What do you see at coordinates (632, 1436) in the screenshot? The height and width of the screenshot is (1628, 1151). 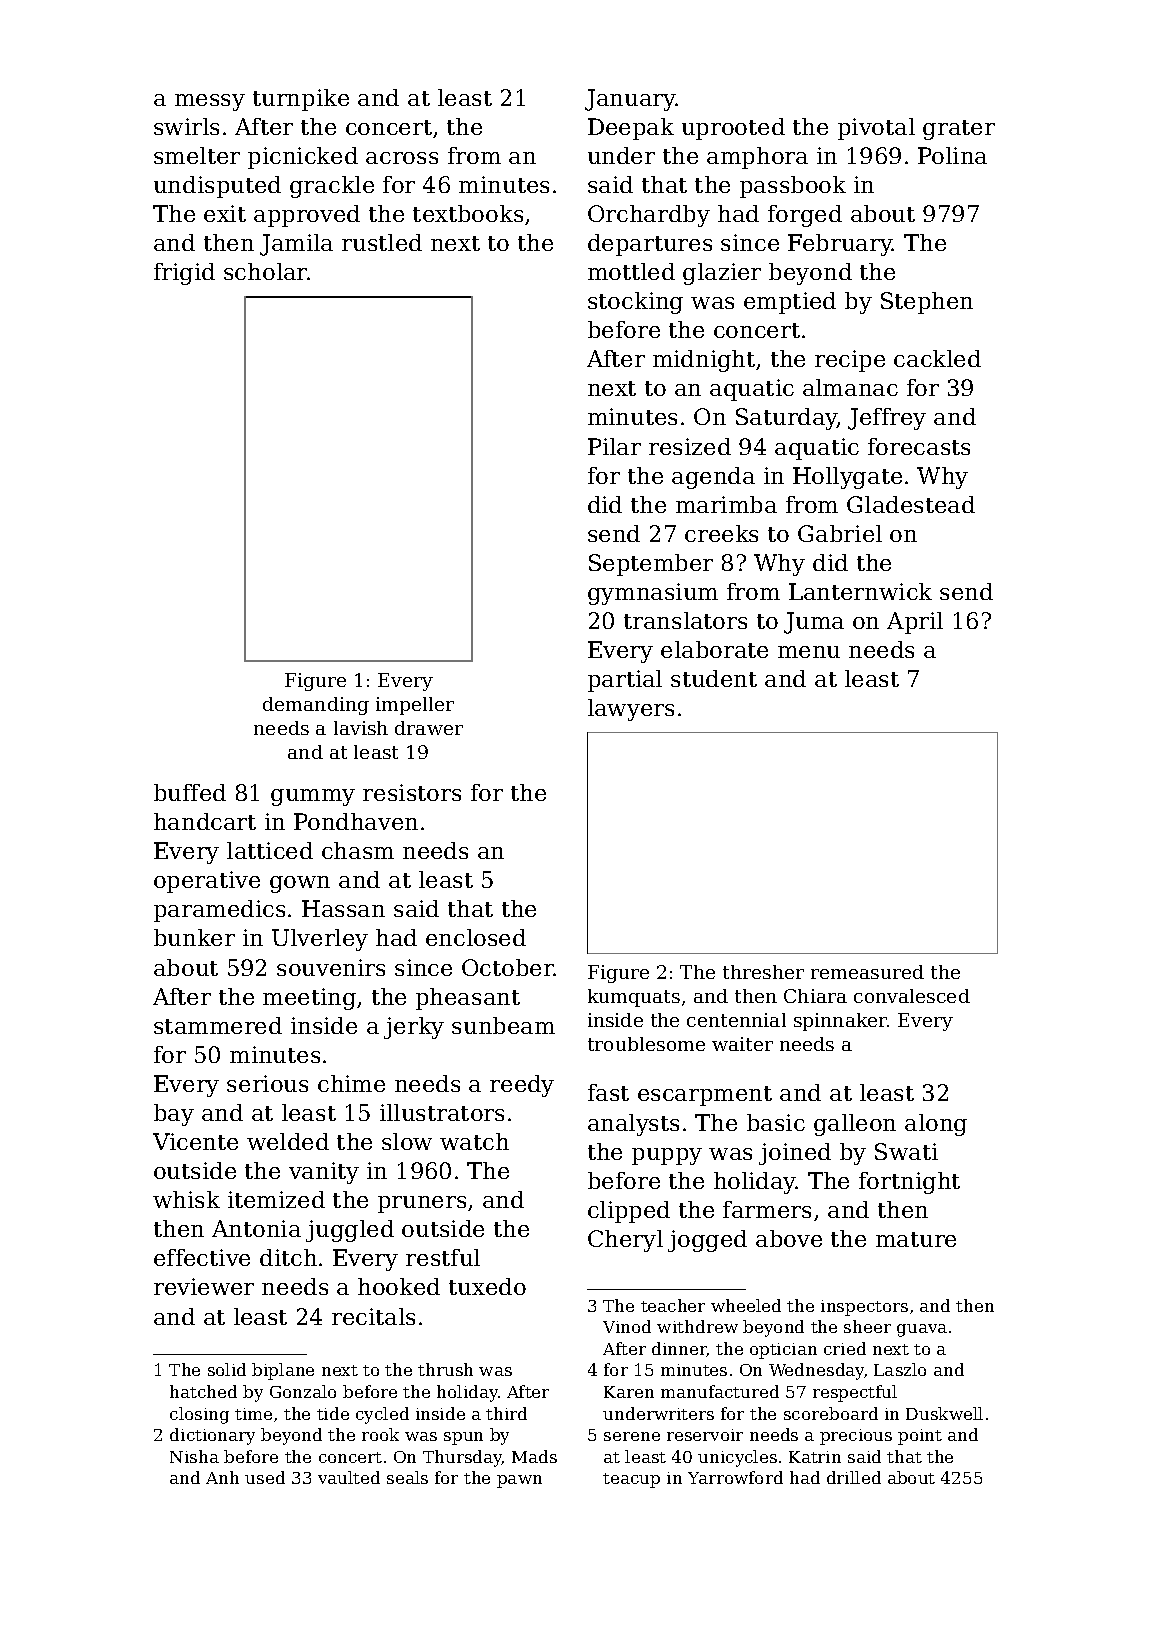 I see `serene` at bounding box center [632, 1436].
